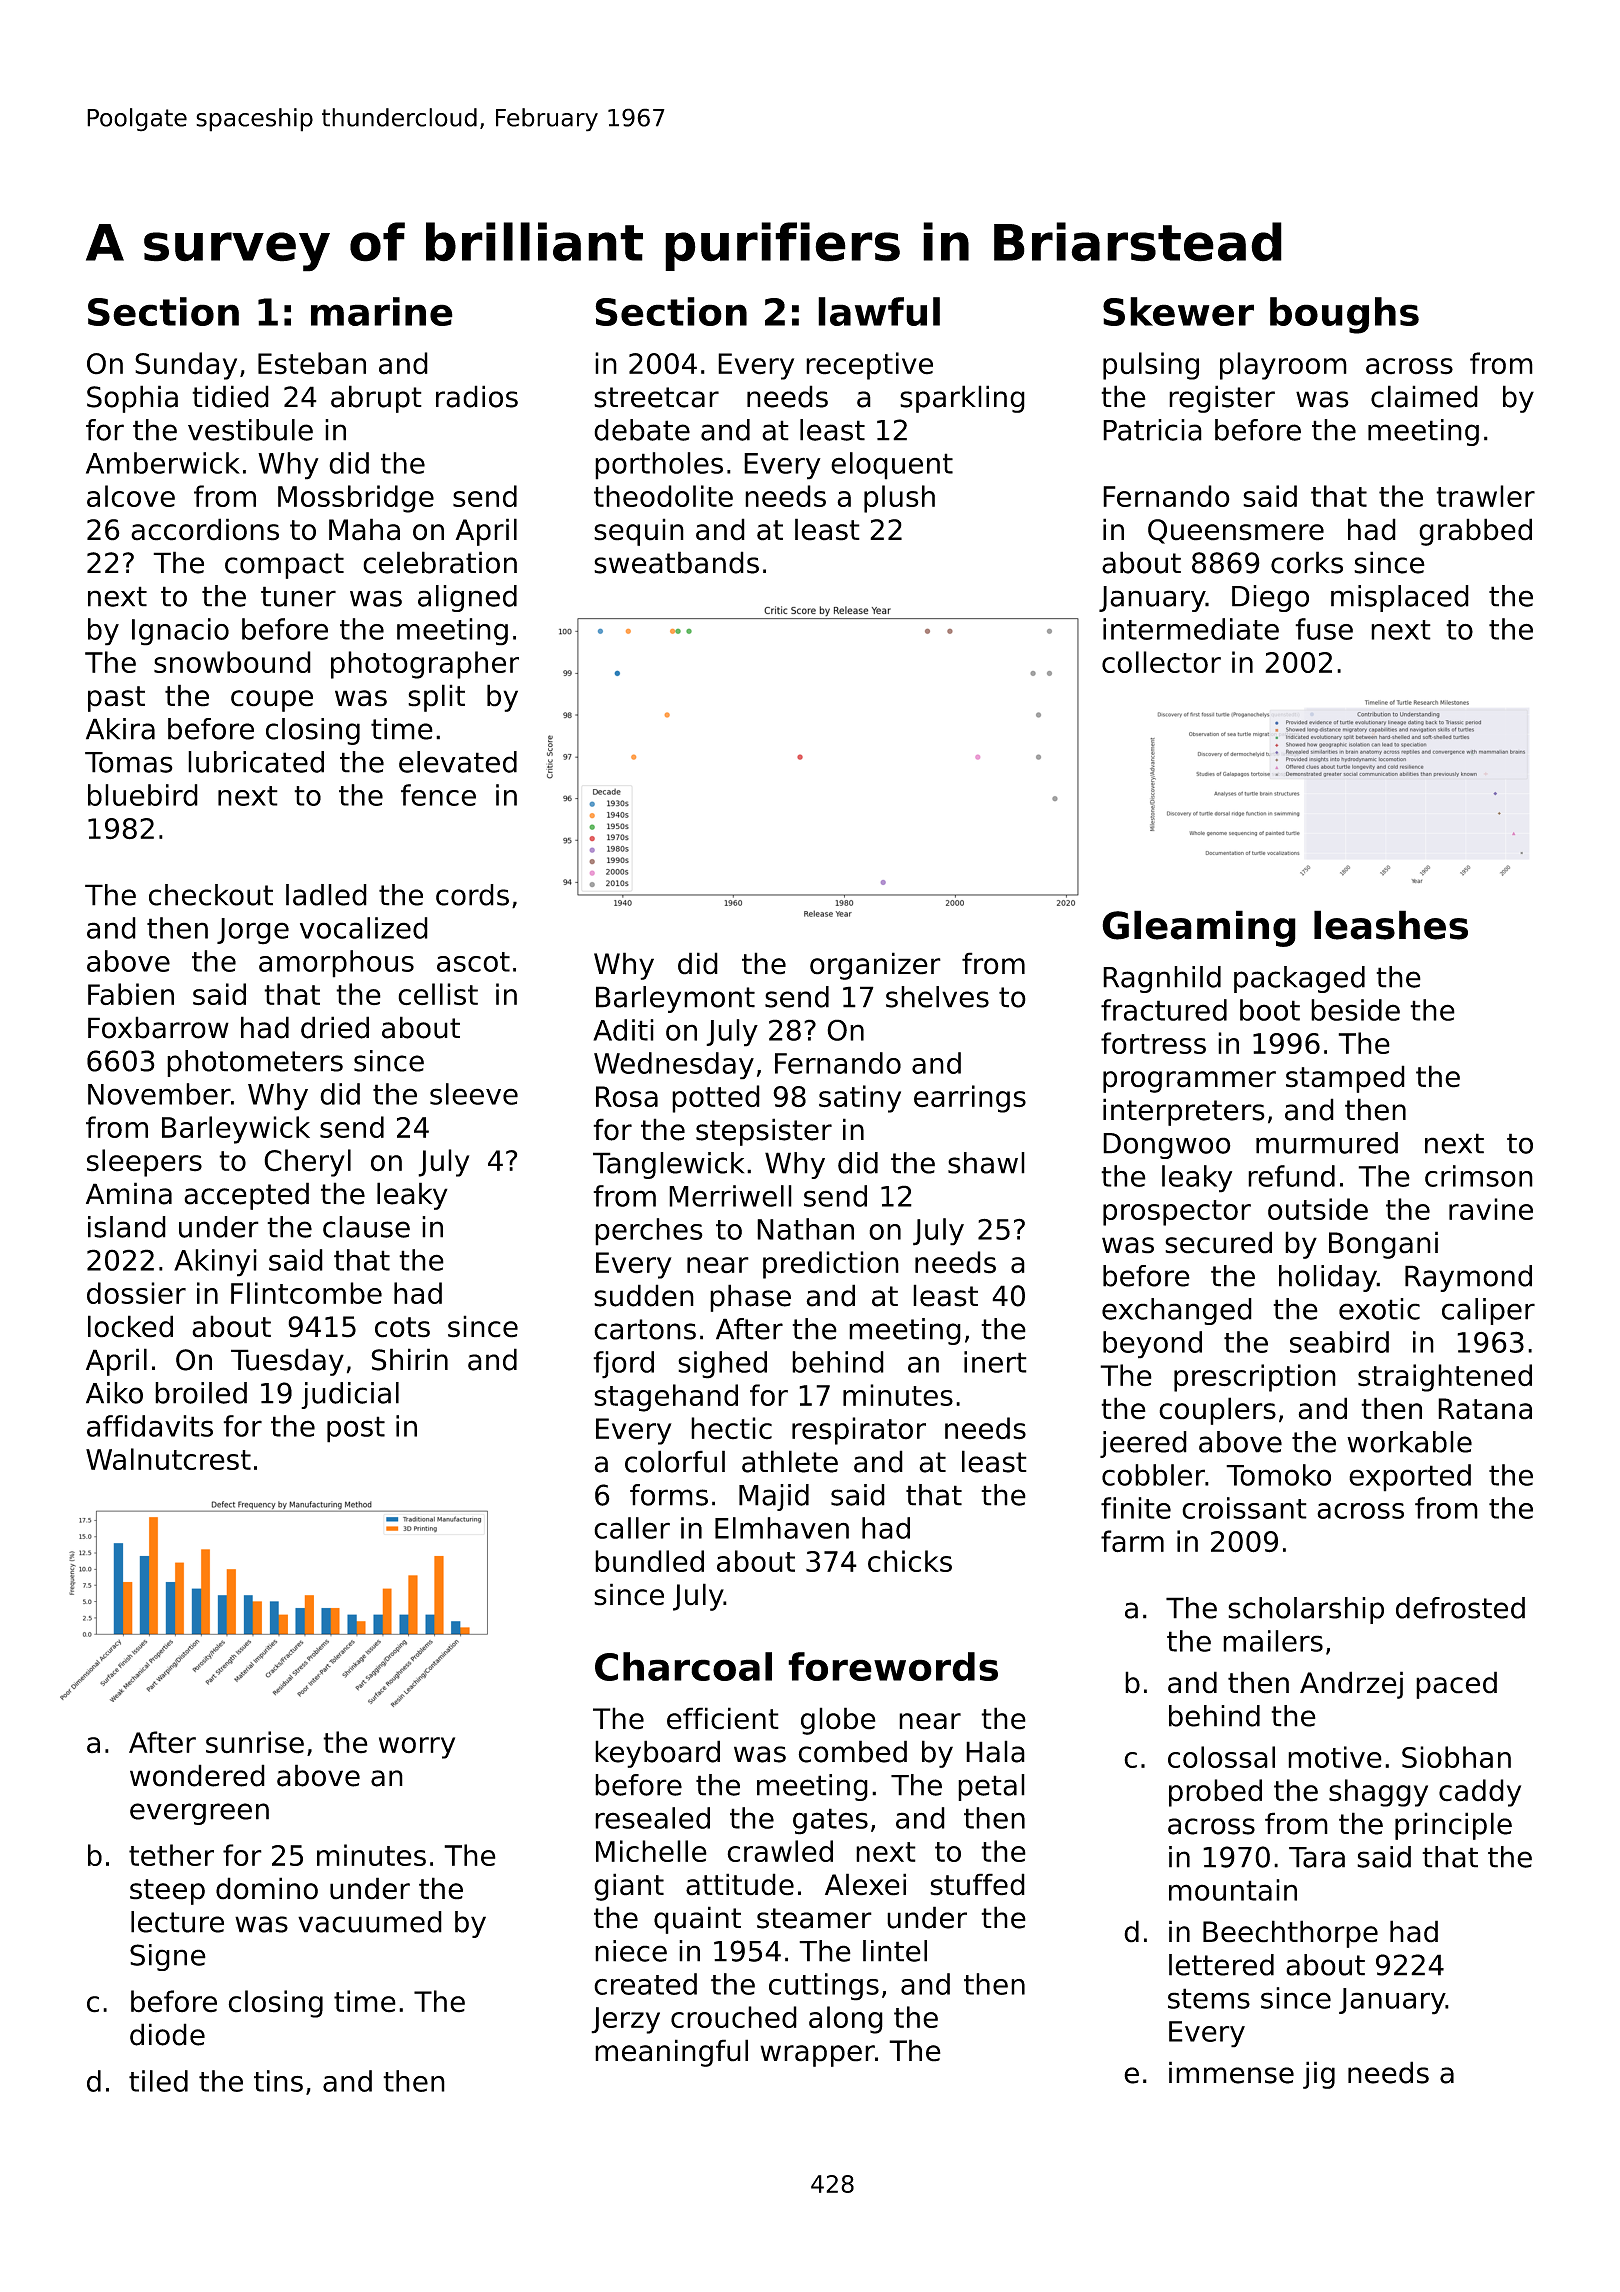 This page has width=1620, height=2292. I want to click on prediction, so click(831, 1265).
